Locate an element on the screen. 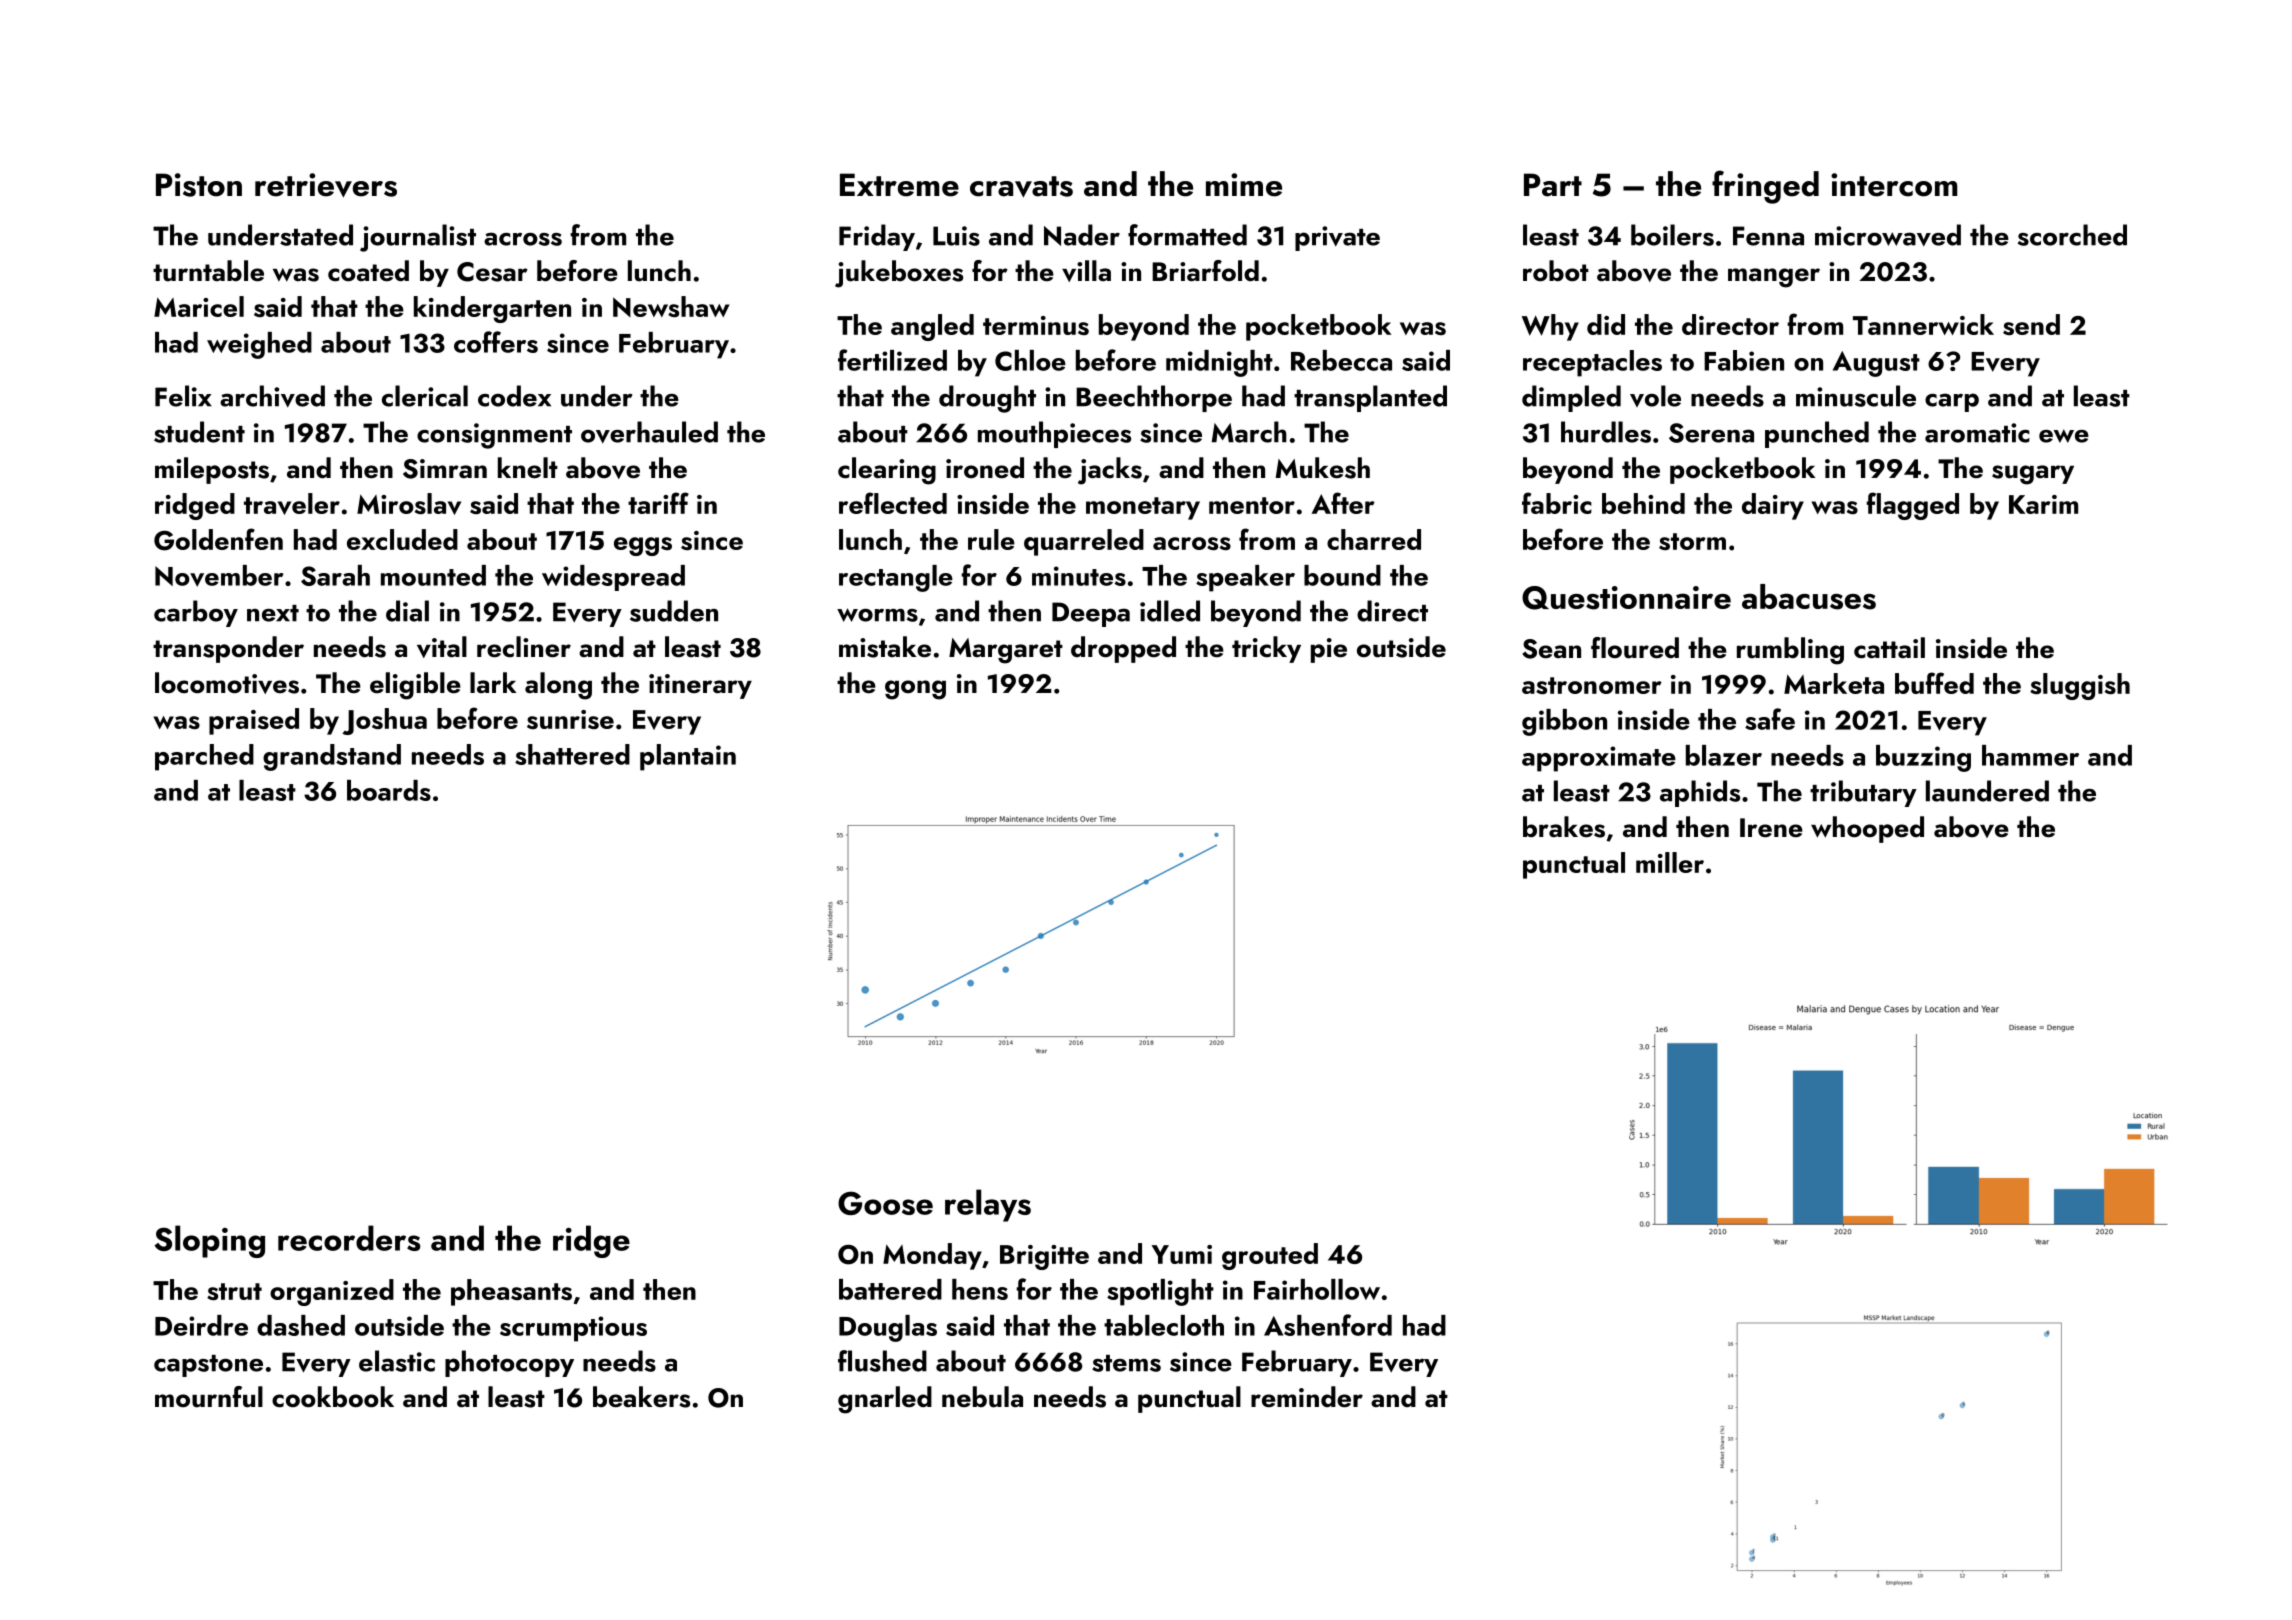  Douglas is located at coordinates (888, 1328).
